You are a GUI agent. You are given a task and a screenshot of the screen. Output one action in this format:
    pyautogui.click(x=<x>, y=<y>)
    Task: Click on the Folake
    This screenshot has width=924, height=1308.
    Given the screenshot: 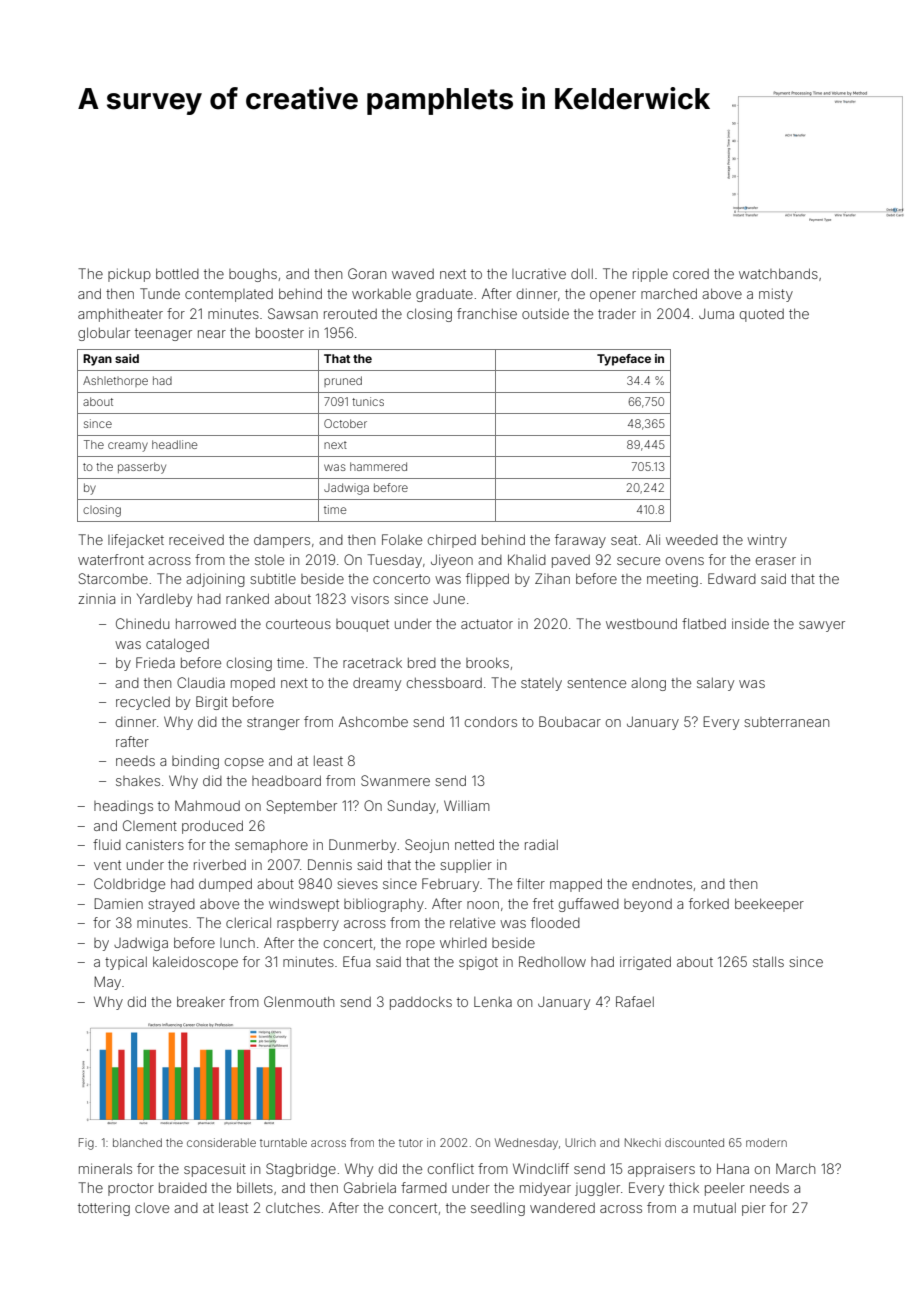 What is the action you would take?
    pyautogui.click(x=402, y=539)
